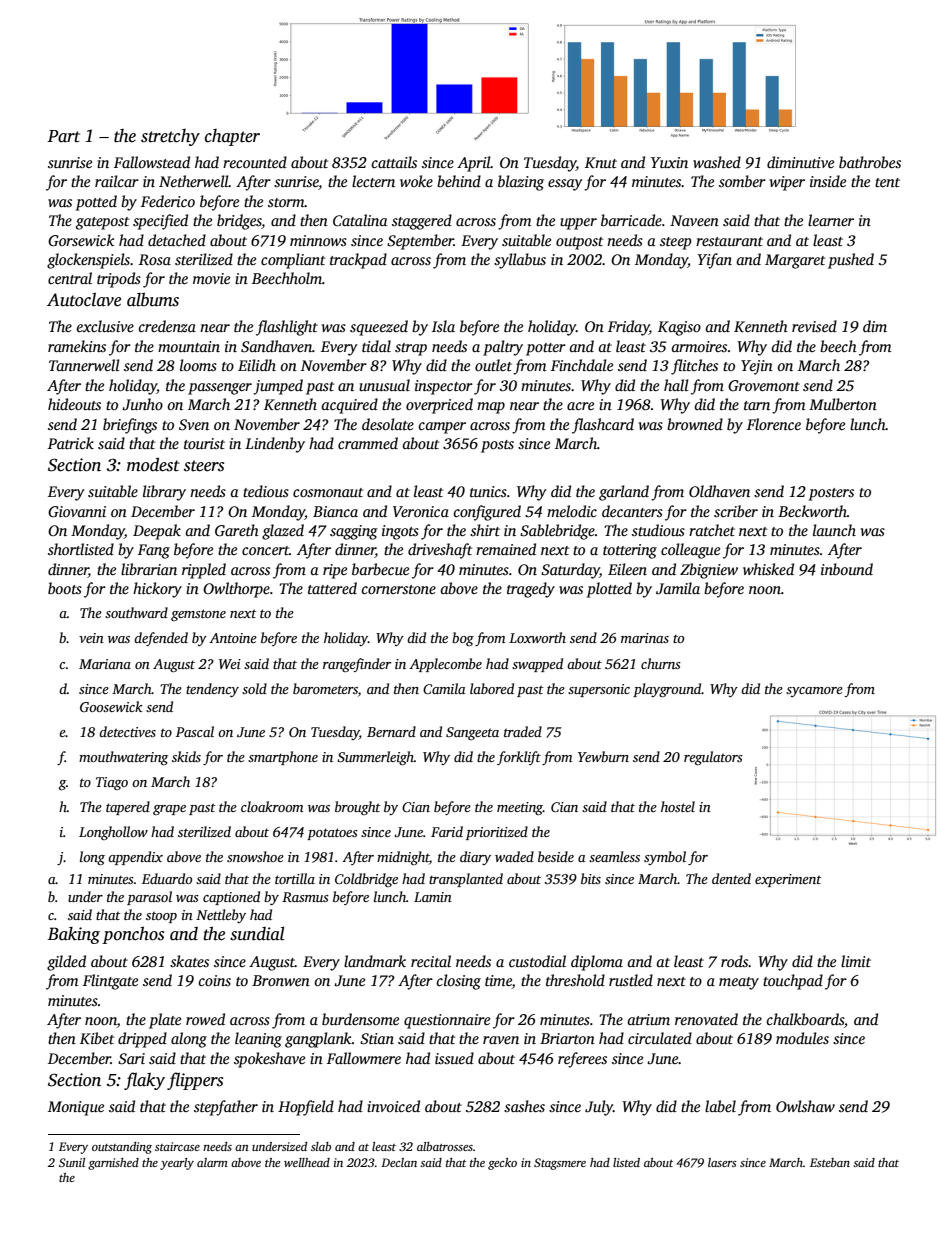 This screenshot has width=952, height=1233. What do you see at coordinates (491, 408) in the screenshot?
I see `map` at bounding box center [491, 408].
